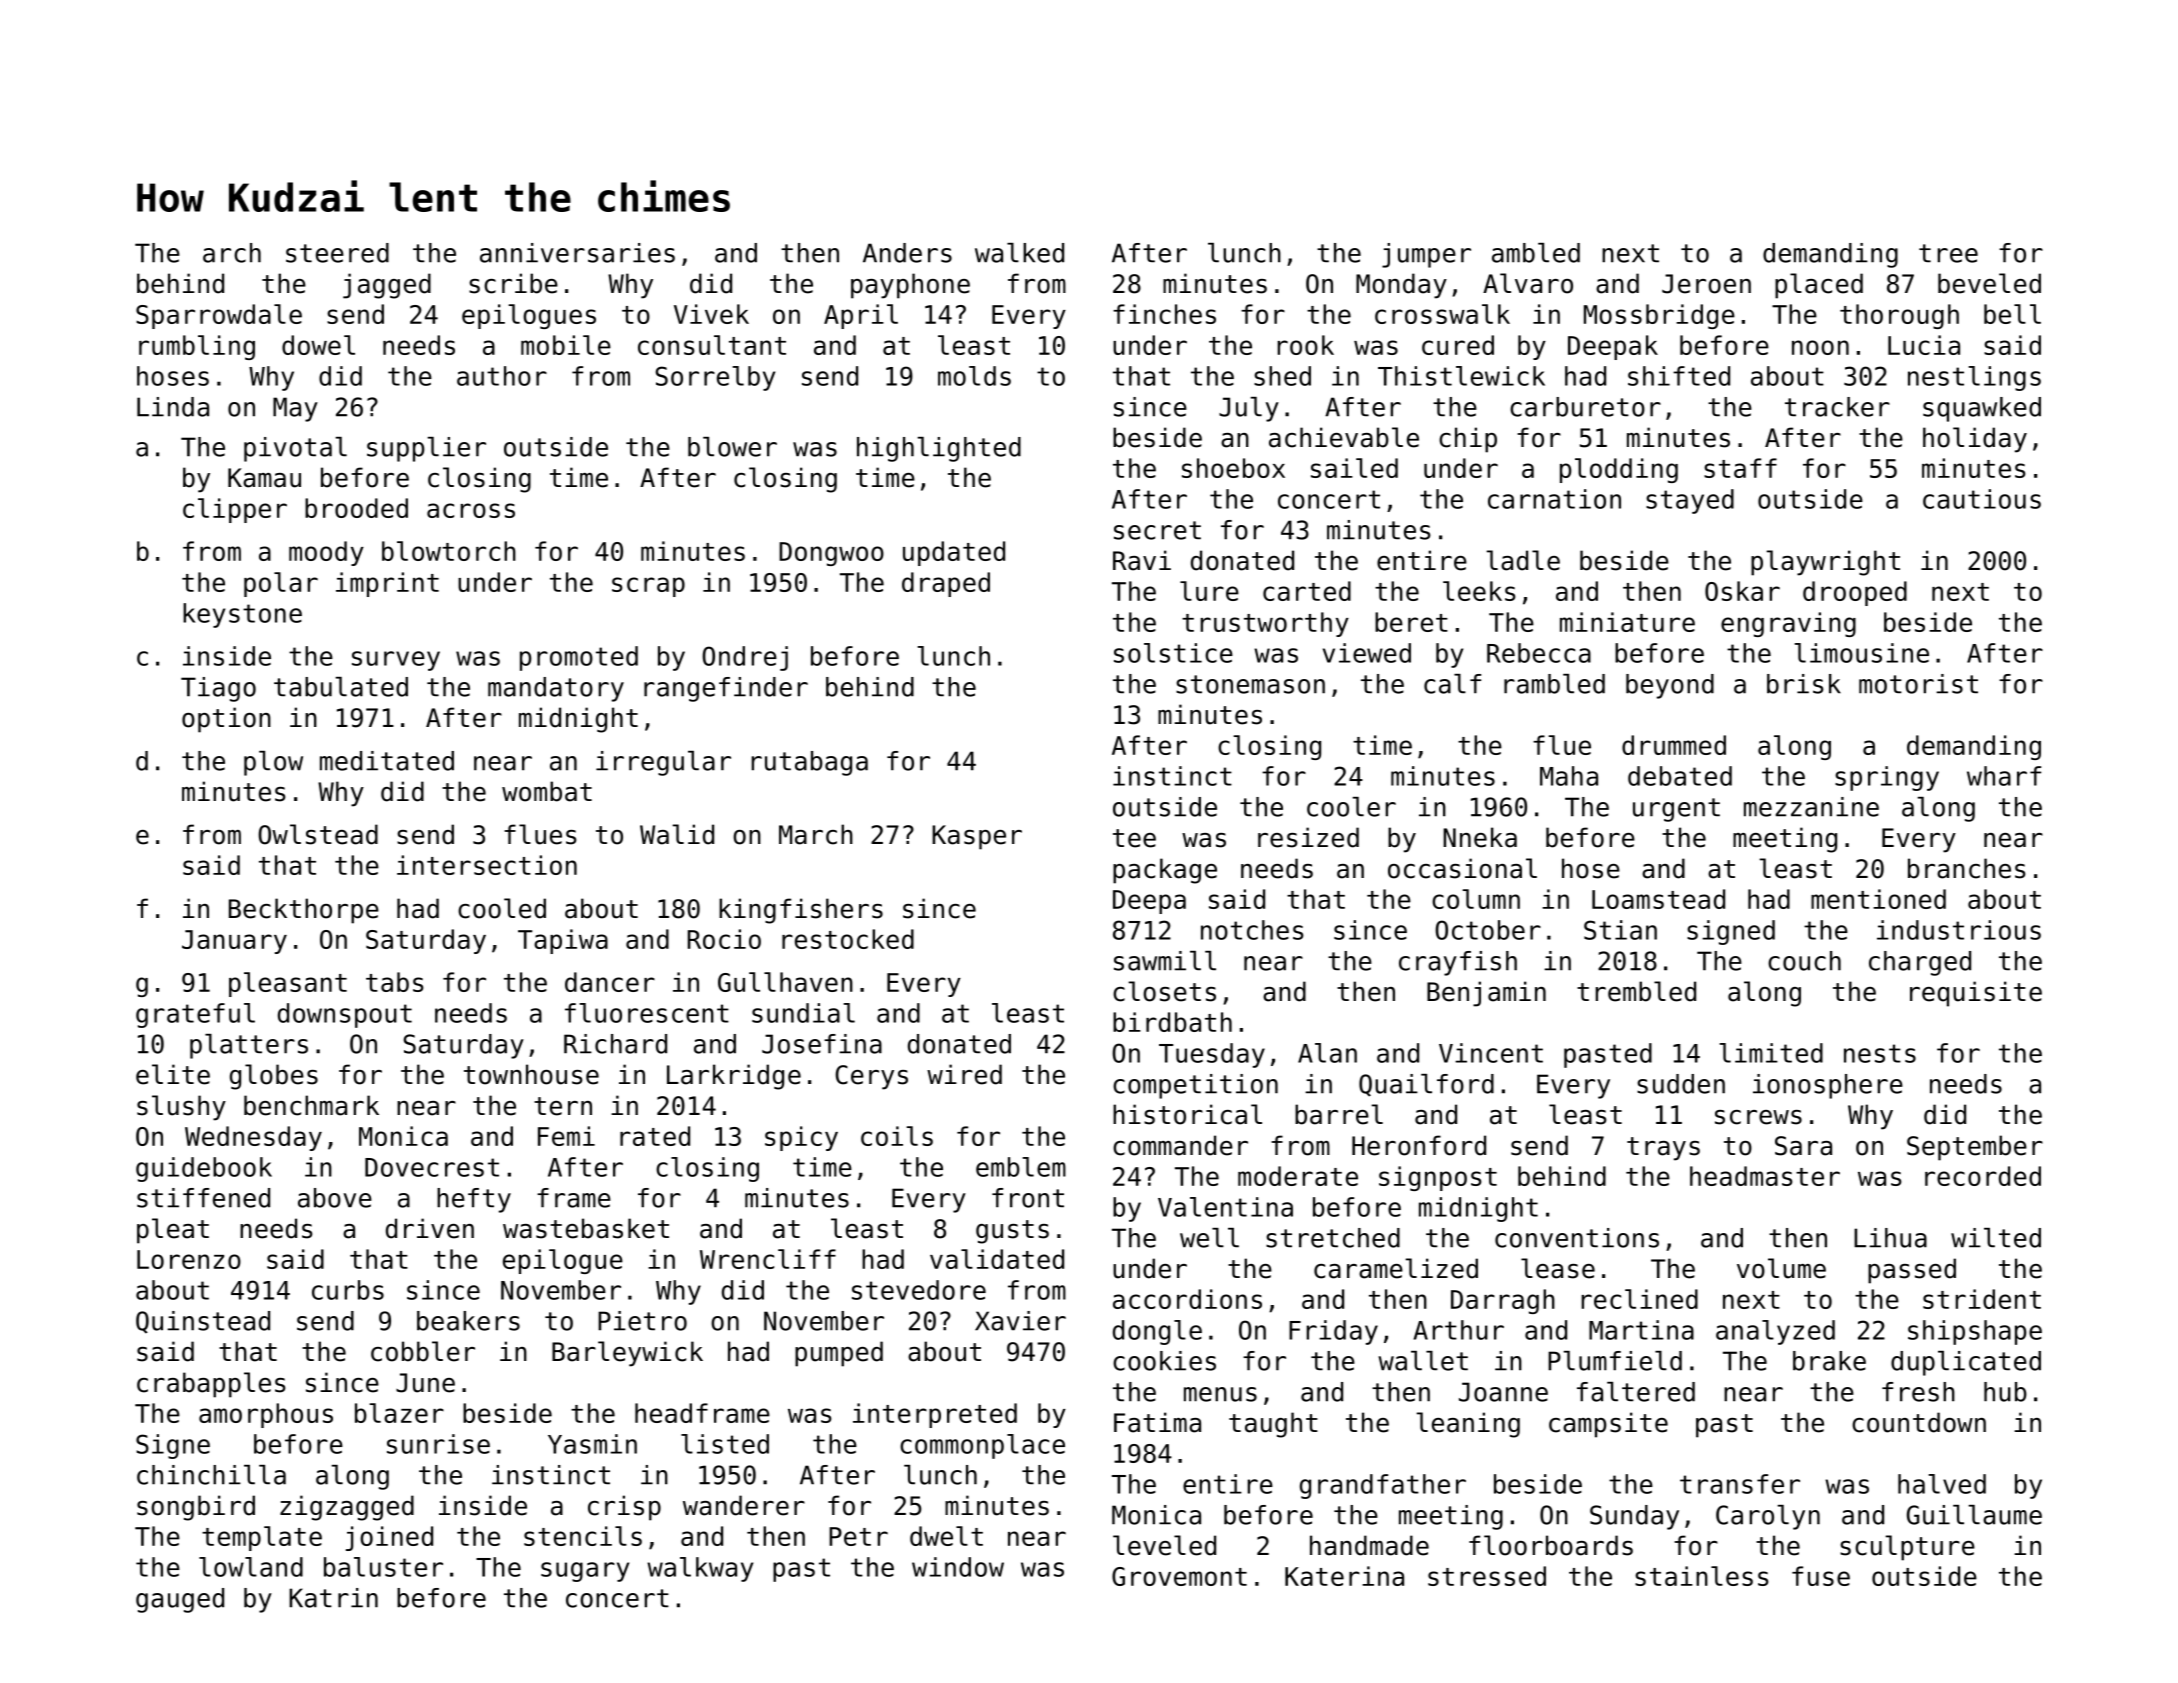 This image has width=2178, height=1683. What do you see at coordinates (958, 1567) in the image?
I see `window` at bounding box center [958, 1567].
